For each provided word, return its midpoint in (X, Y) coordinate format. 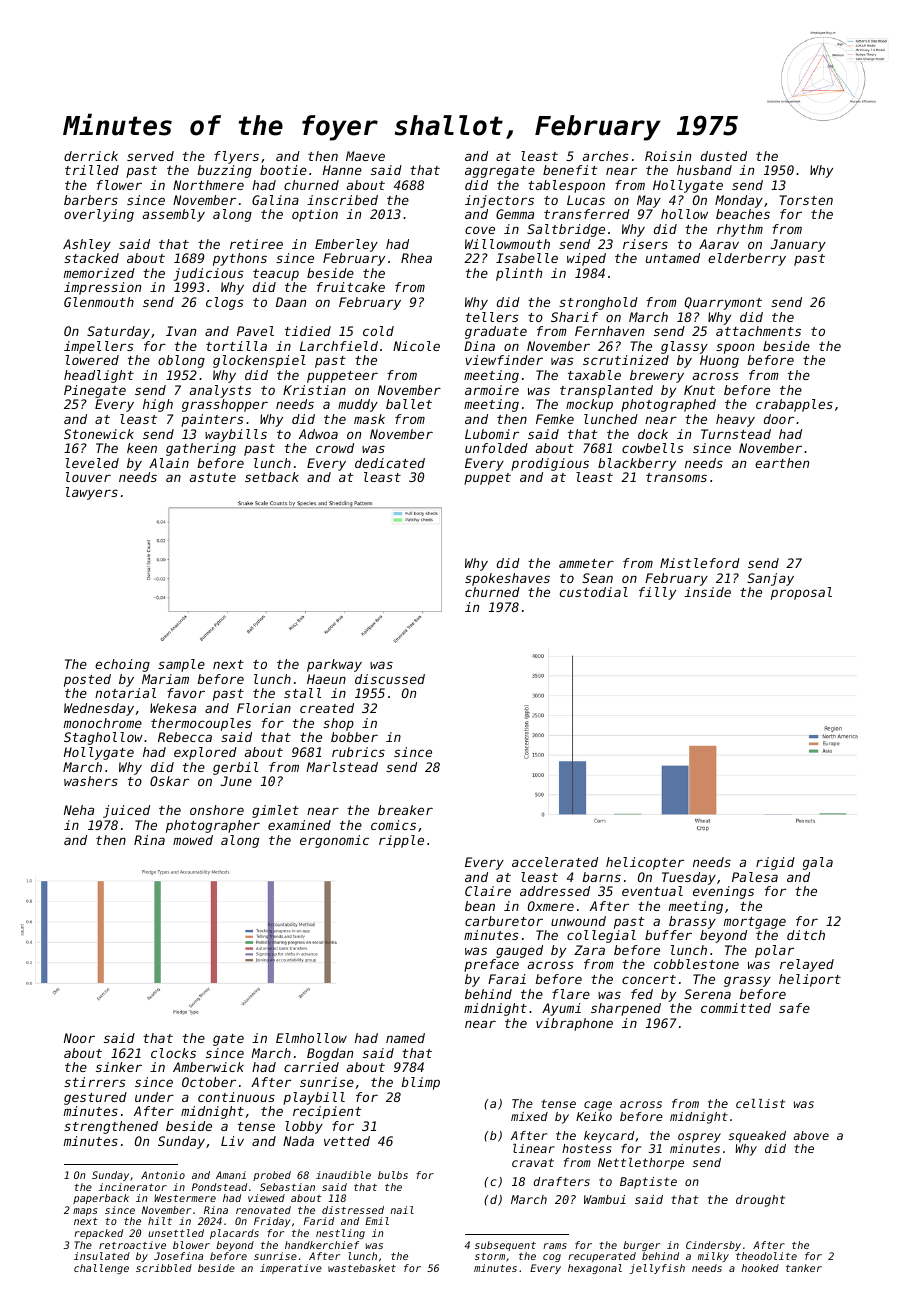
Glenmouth (99, 302)
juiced (126, 811)
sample (181, 665)
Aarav (719, 244)
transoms (676, 477)
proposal (801, 593)
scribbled (164, 1268)
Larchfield (339, 346)
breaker (405, 810)
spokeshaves (507, 579)
